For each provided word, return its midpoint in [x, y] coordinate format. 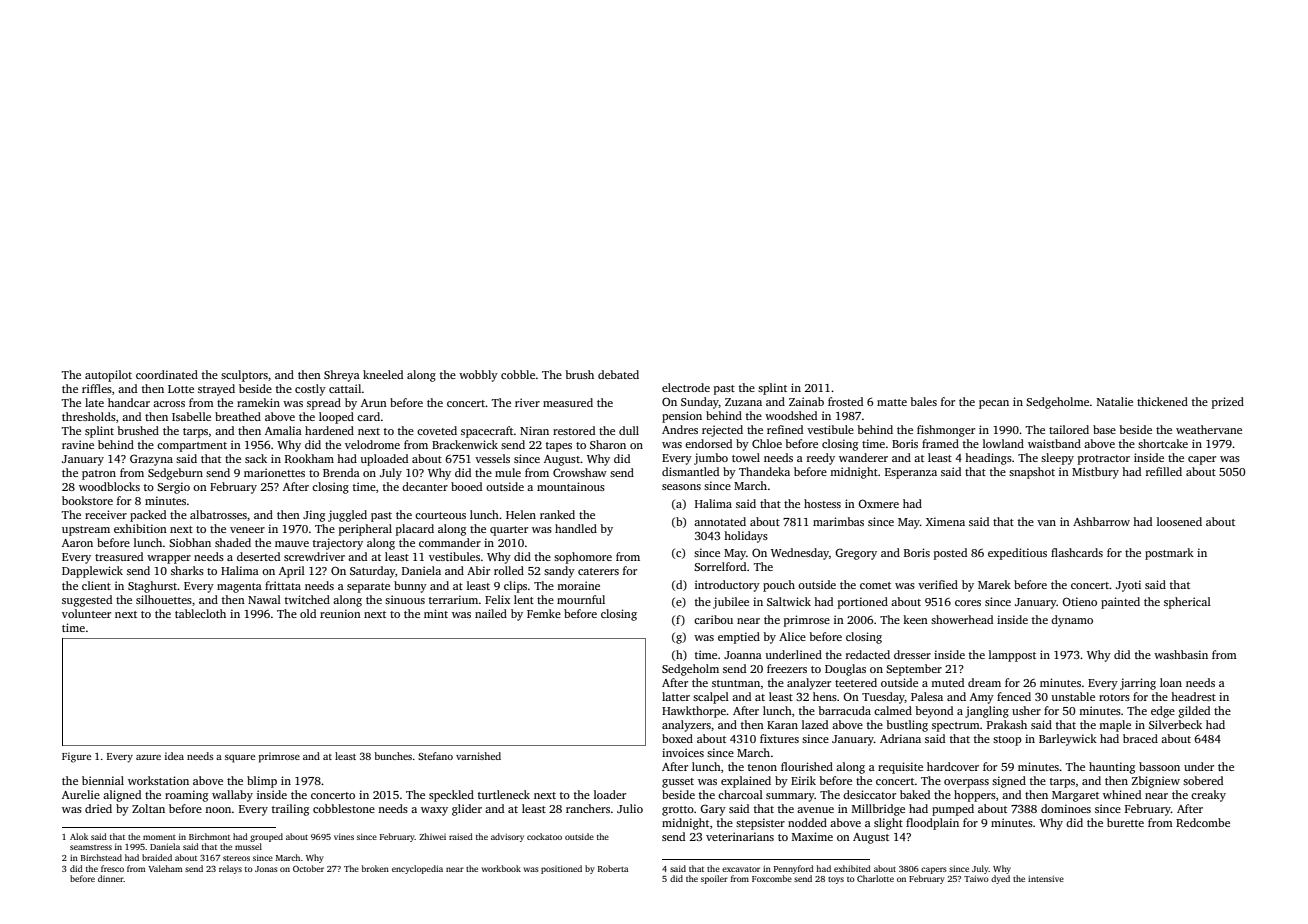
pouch [779, 586]
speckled [451, 796]
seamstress [91, 847]
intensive [1046, 878]
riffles [97, 388]
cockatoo [544, 836]
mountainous [571, 486]
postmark [1169, 554]
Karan [782, 725]
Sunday [700, 403]
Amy [982, 698]
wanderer [863, 457]
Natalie [1115, 401]
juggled [347, 516]
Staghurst [153, 587]
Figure [76, 757]
